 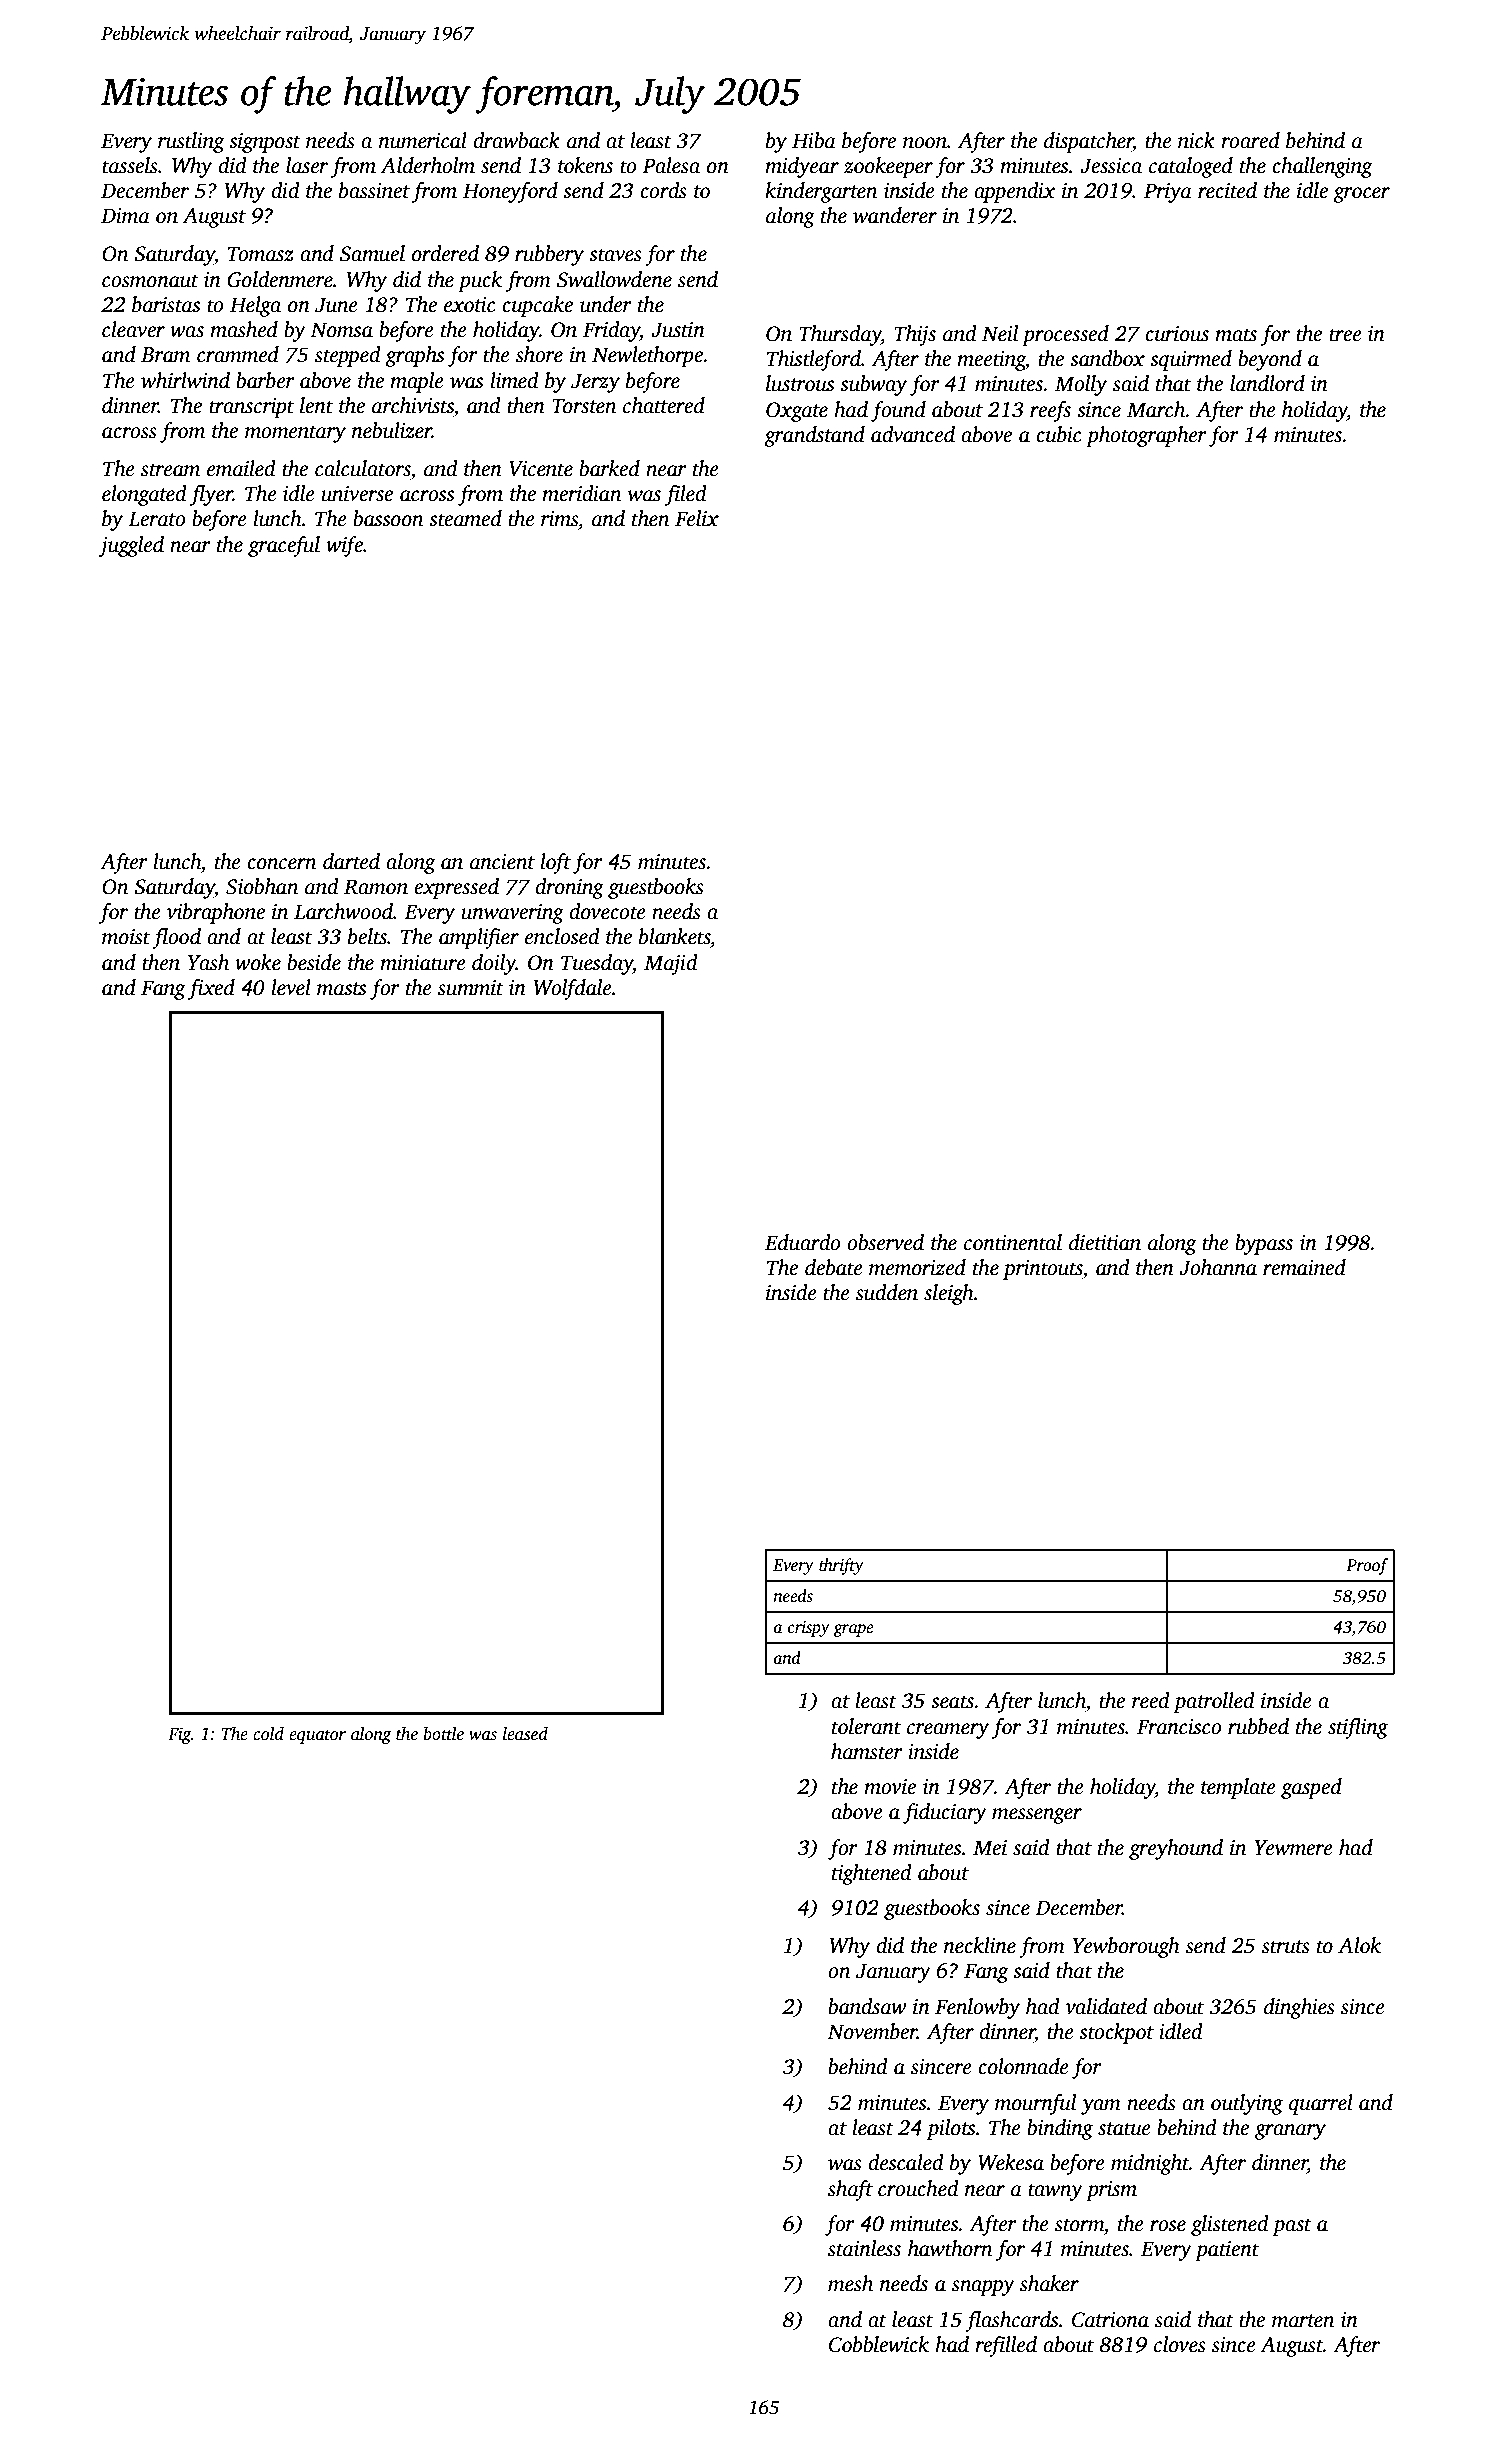 What do you see at coordinates (879, 2344) in the screenshot?
I see `Cobblewick` at bounding box center [879, 2344].
